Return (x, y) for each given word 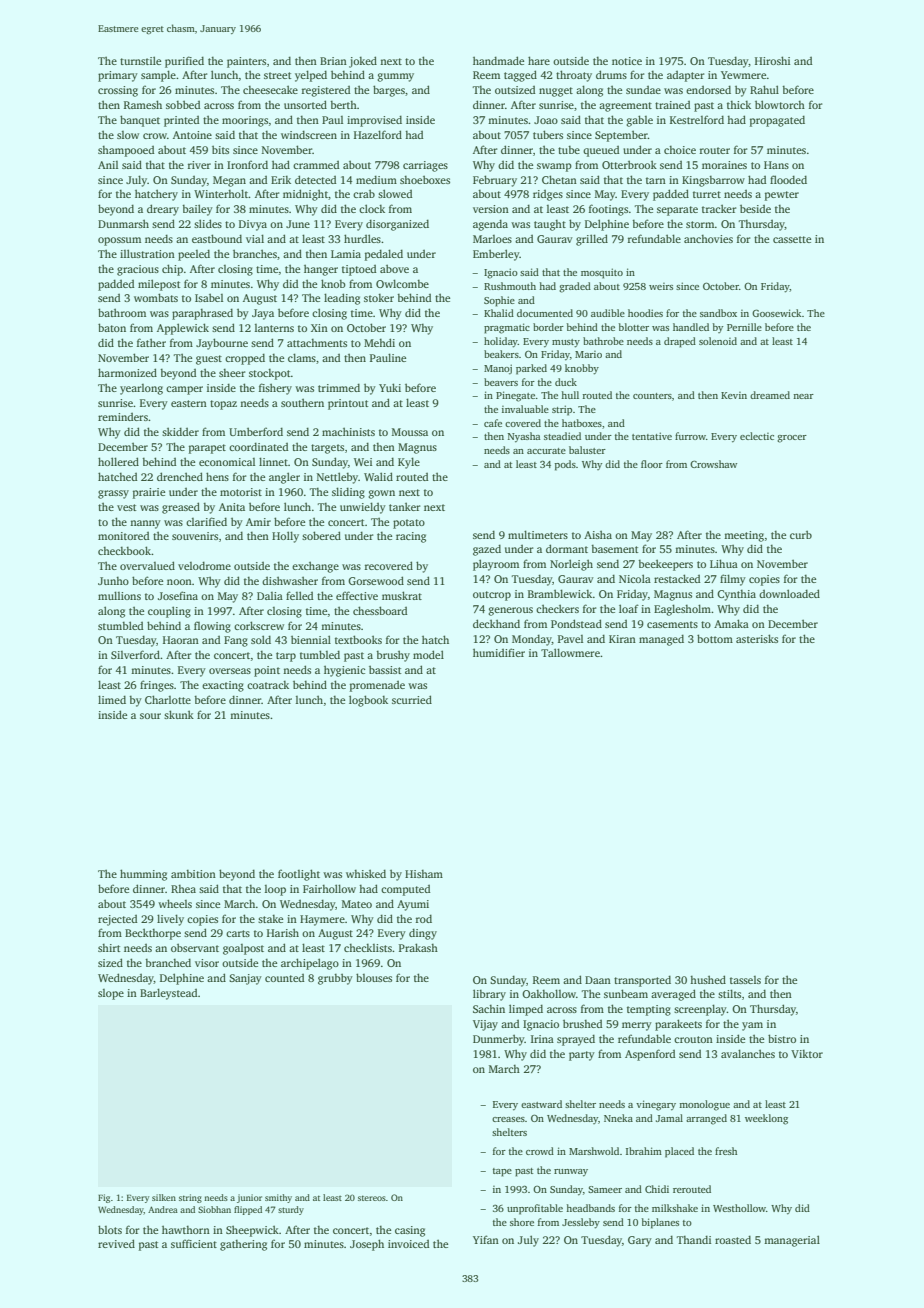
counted (285, 978)
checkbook (124, 550)
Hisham (424, 874)
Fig (104, 1198)
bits (220, 149)
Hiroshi (772, 60)
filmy (733, 580)
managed (661, 640)
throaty (574, 76)
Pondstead (576, 623)
